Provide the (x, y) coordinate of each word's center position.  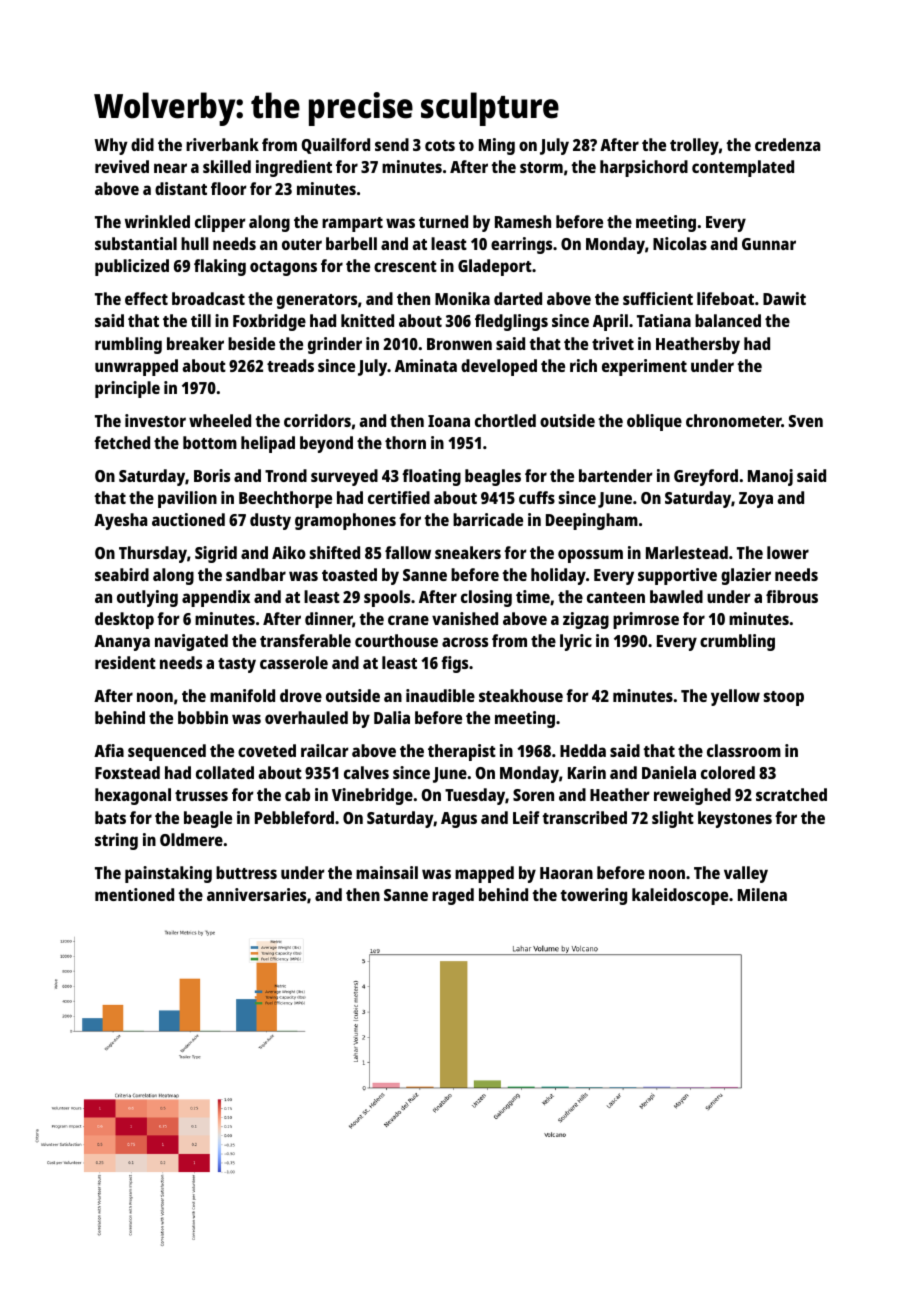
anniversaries (256, 894)
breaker (195, 343)
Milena (762, 894)
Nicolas (680, 243)
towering (593, 896)
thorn (405, 442)
